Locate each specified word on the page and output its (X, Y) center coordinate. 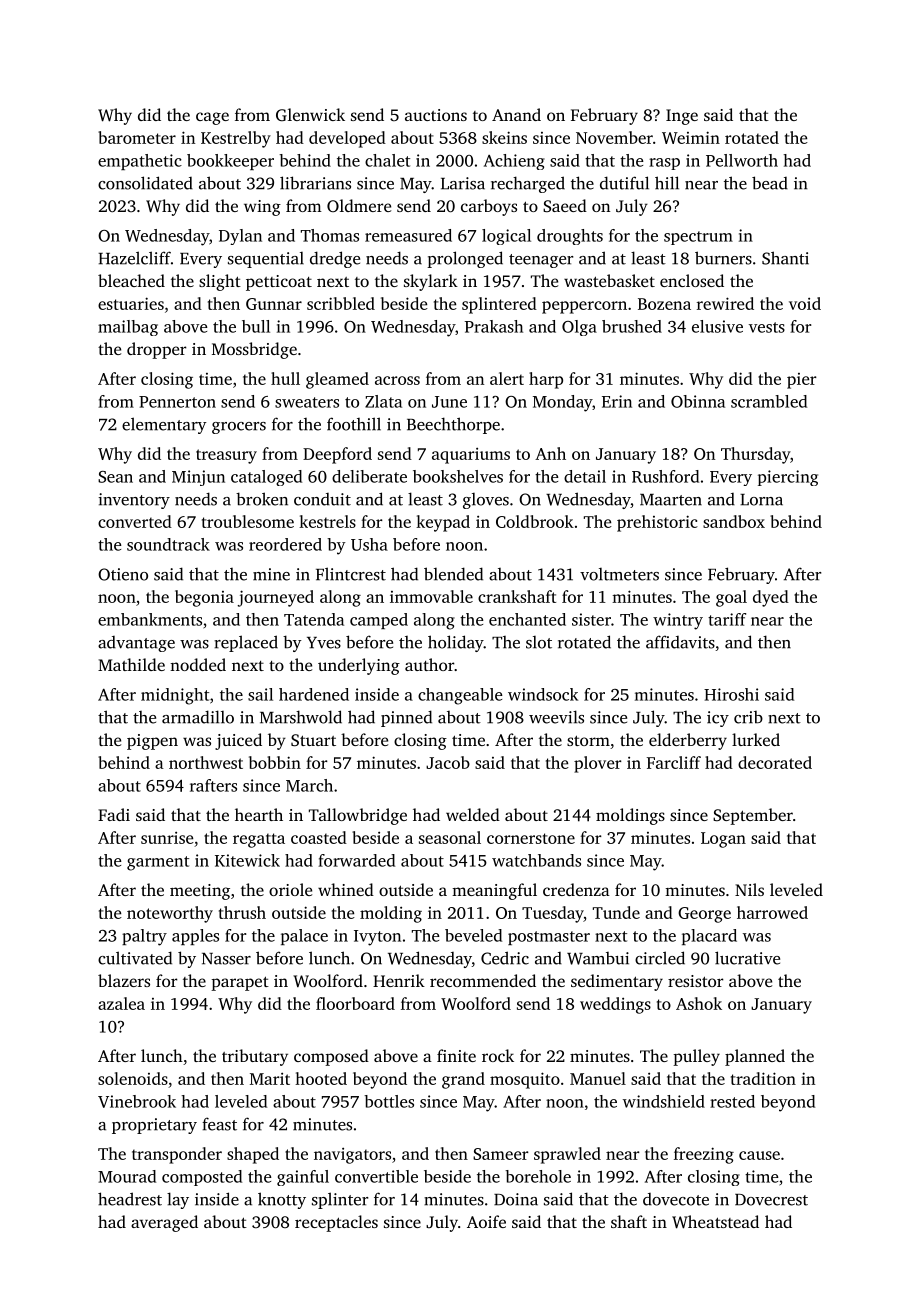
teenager (541, 261)
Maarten (671, 500)
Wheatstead (715, 1222)
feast (219, 1124)
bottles (389, 1101)
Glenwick (310, 114)
